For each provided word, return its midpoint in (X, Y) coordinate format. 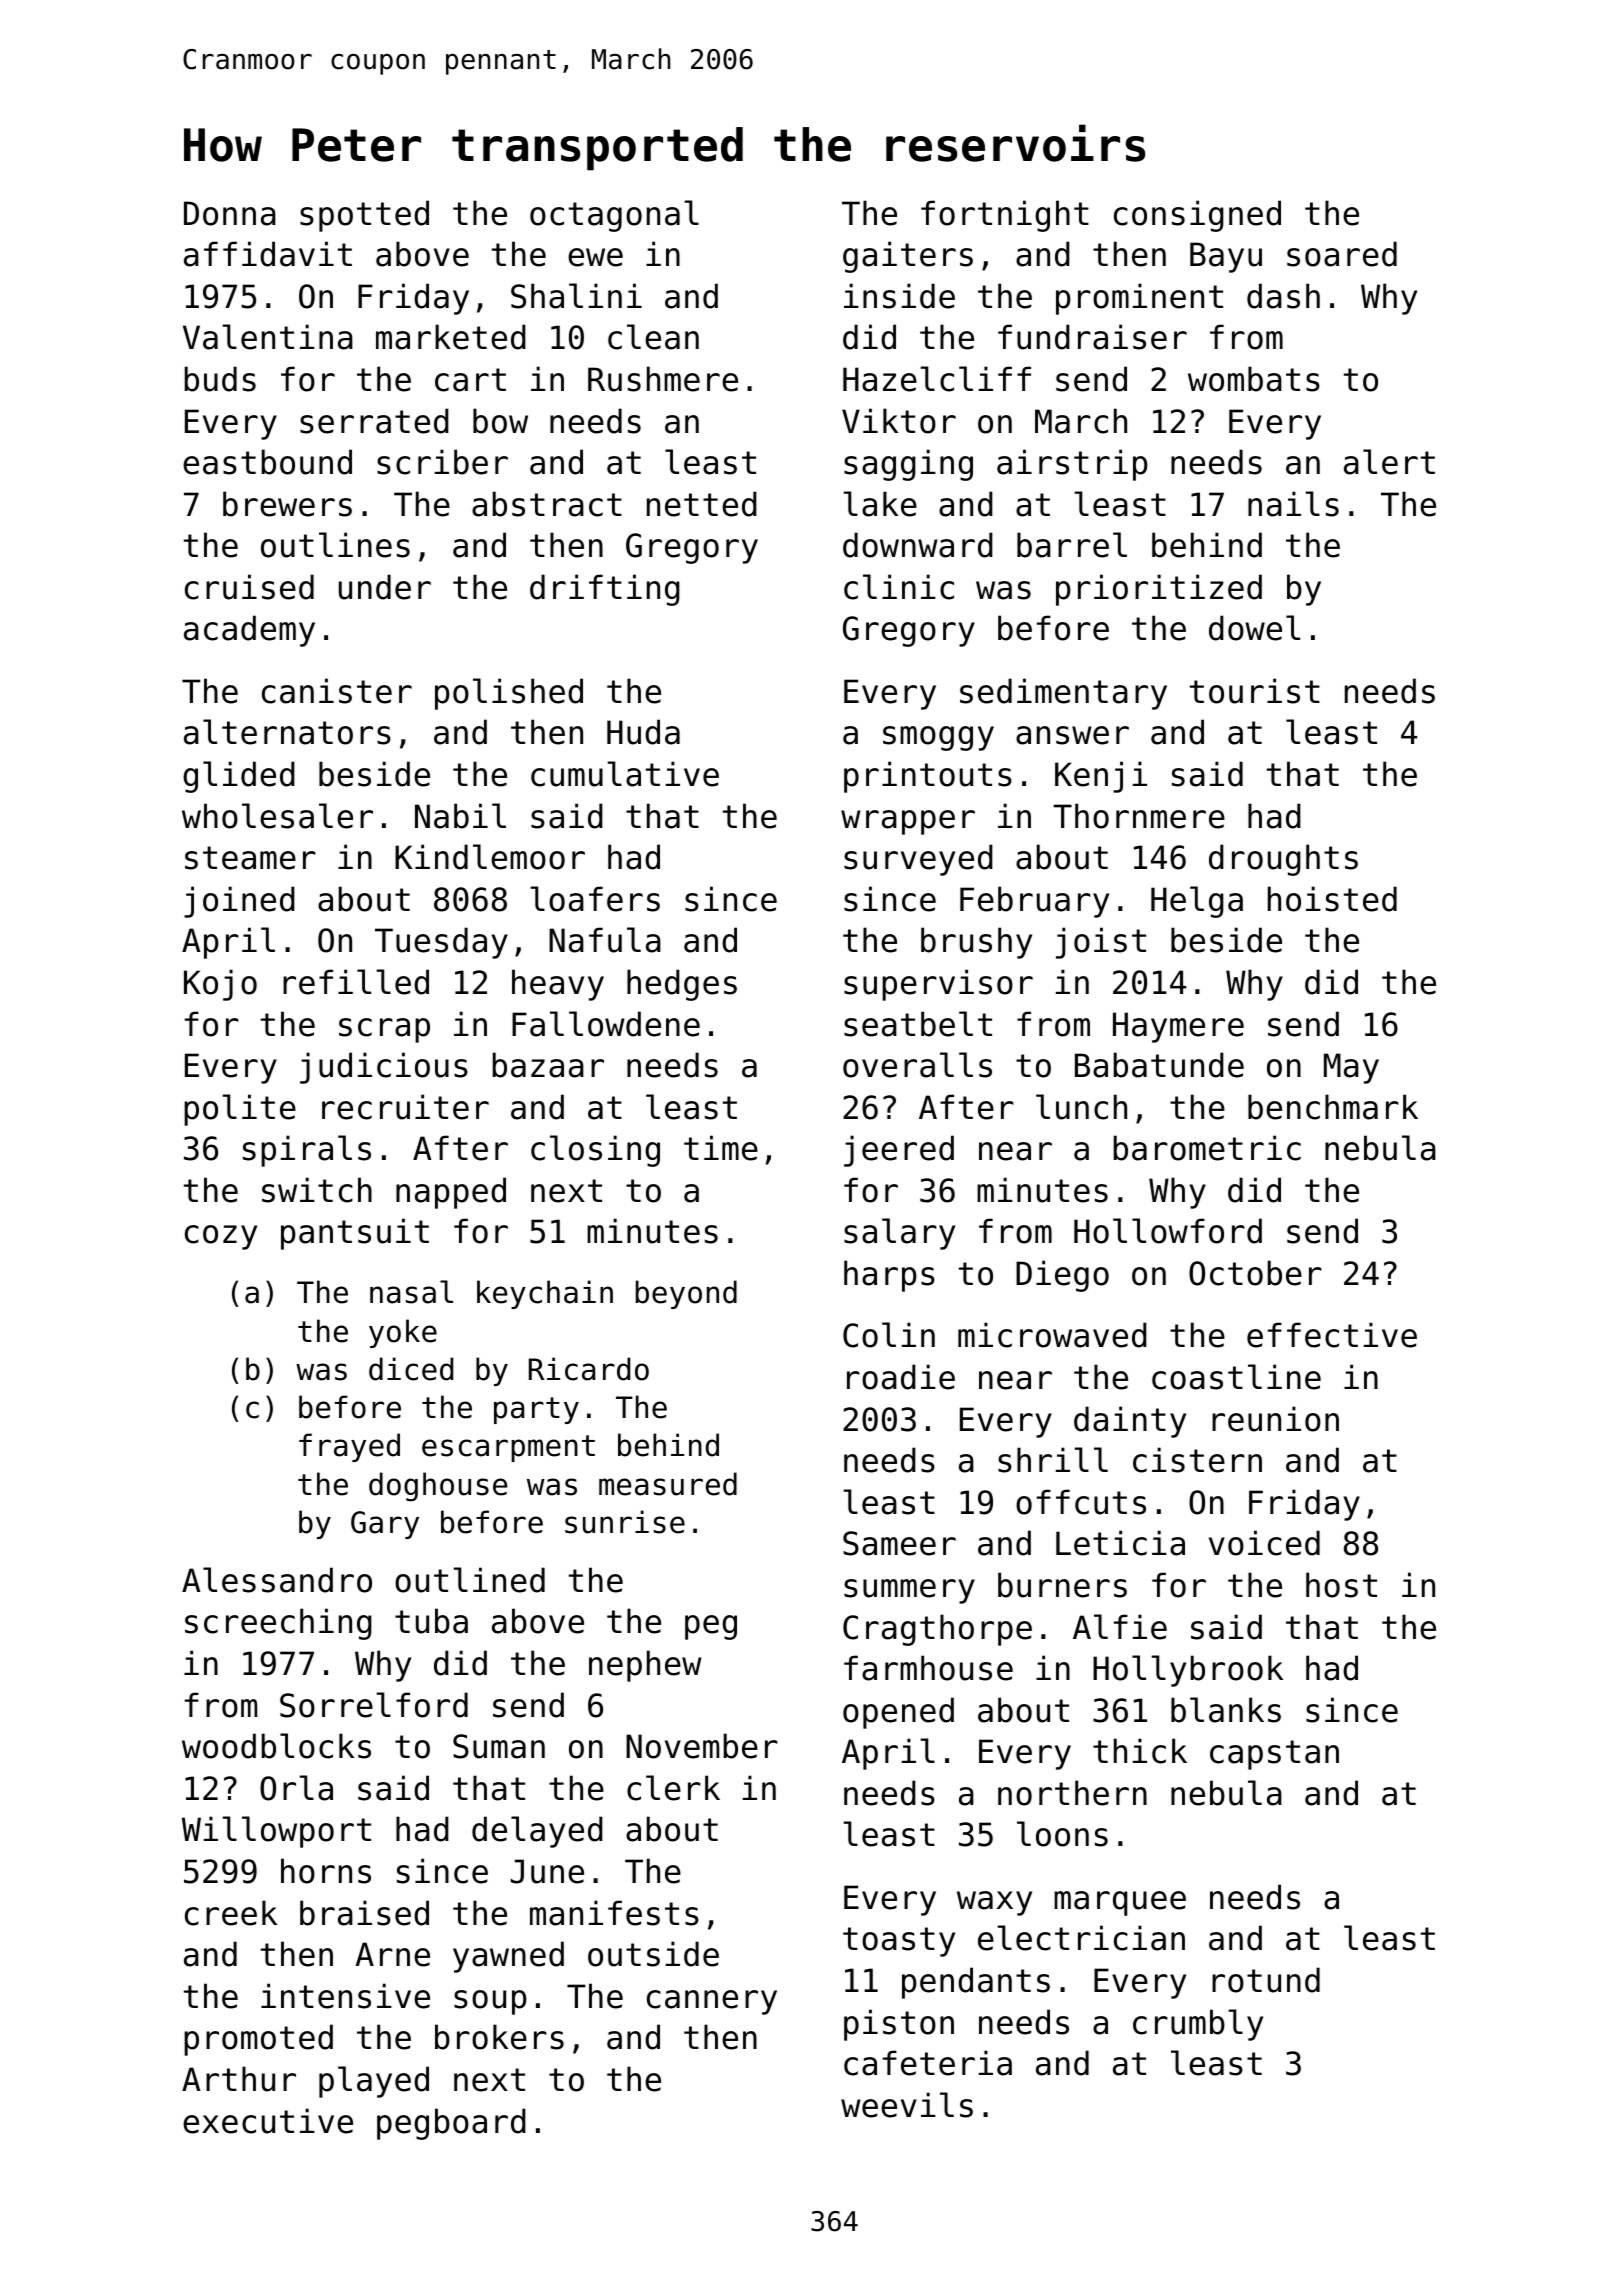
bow (500, 421)
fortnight (1005, 216)
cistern (1197, 1460)
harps (889, 1276)
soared (1342, 254)
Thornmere (1139, 816)
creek (231, 1913)
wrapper (908, 822)
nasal (411, 1292)
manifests (614, 1913)
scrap (384, 1030)
